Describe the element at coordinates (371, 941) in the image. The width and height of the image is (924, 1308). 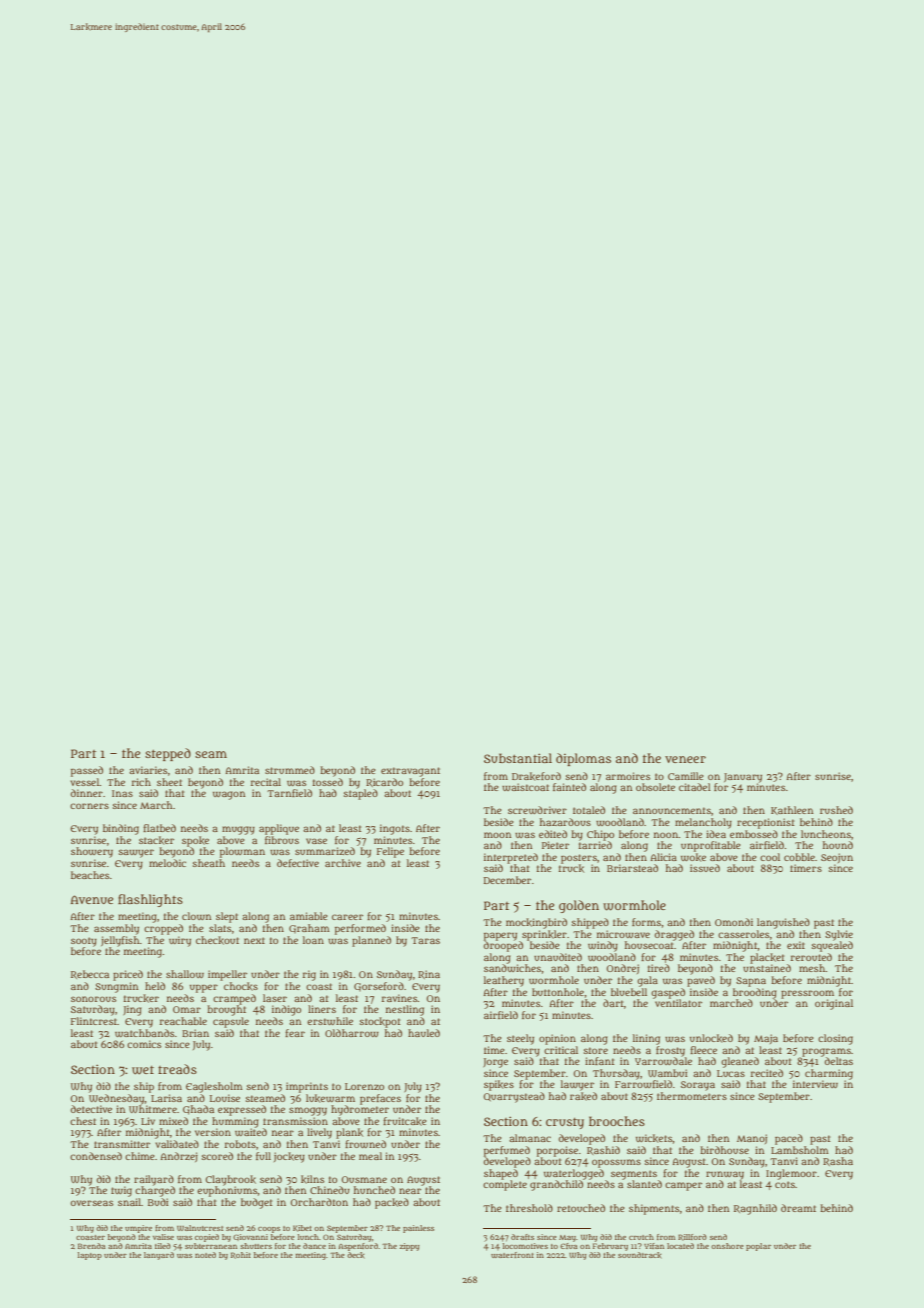
I see `planned` at that location.
